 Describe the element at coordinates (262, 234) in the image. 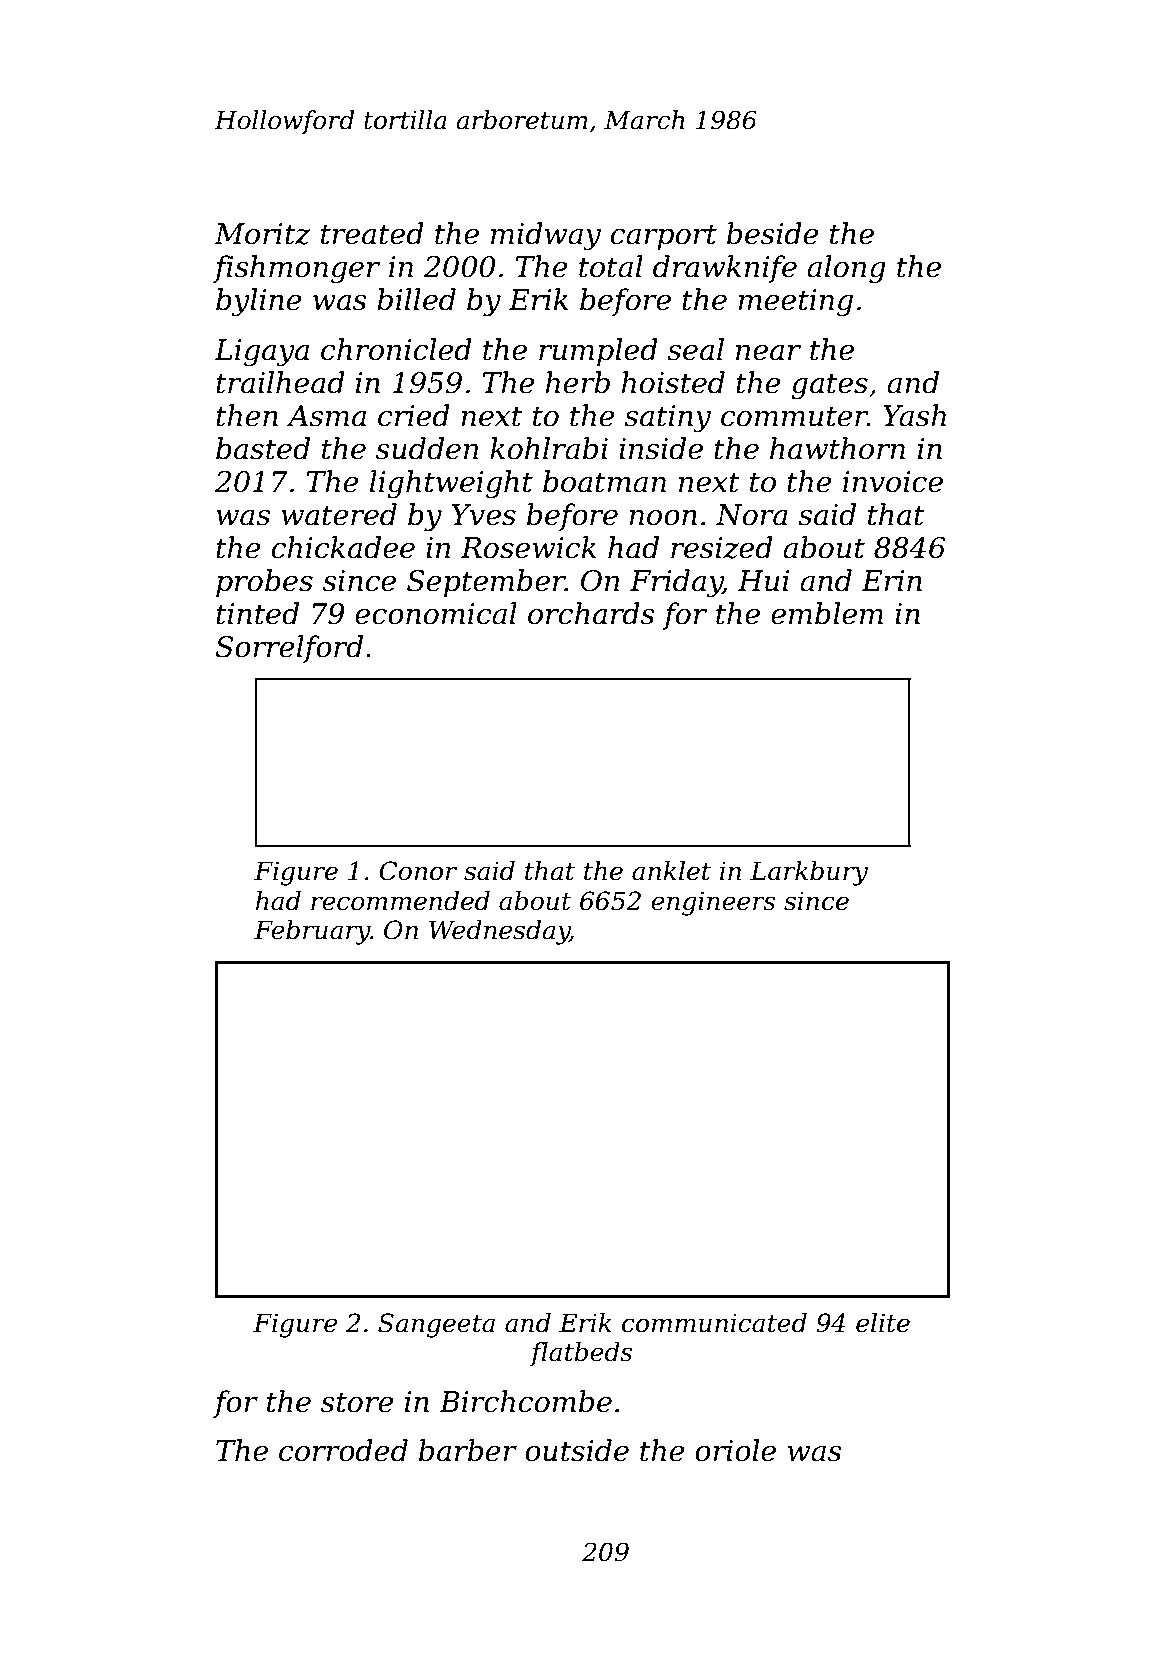

I see `Moritz` at that location.
